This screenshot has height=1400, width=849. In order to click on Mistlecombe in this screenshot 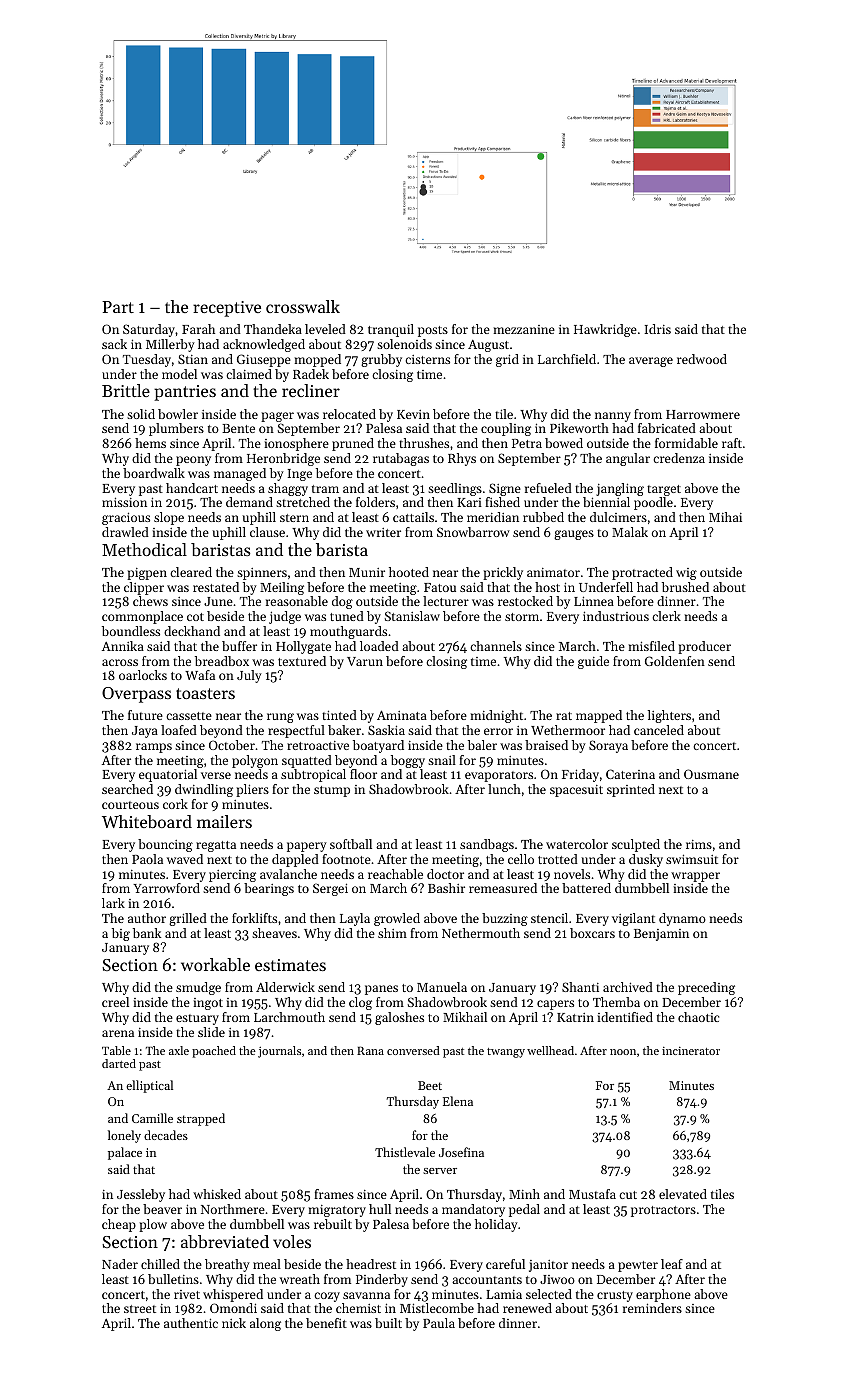, I will do `click(437, 1308)`.
